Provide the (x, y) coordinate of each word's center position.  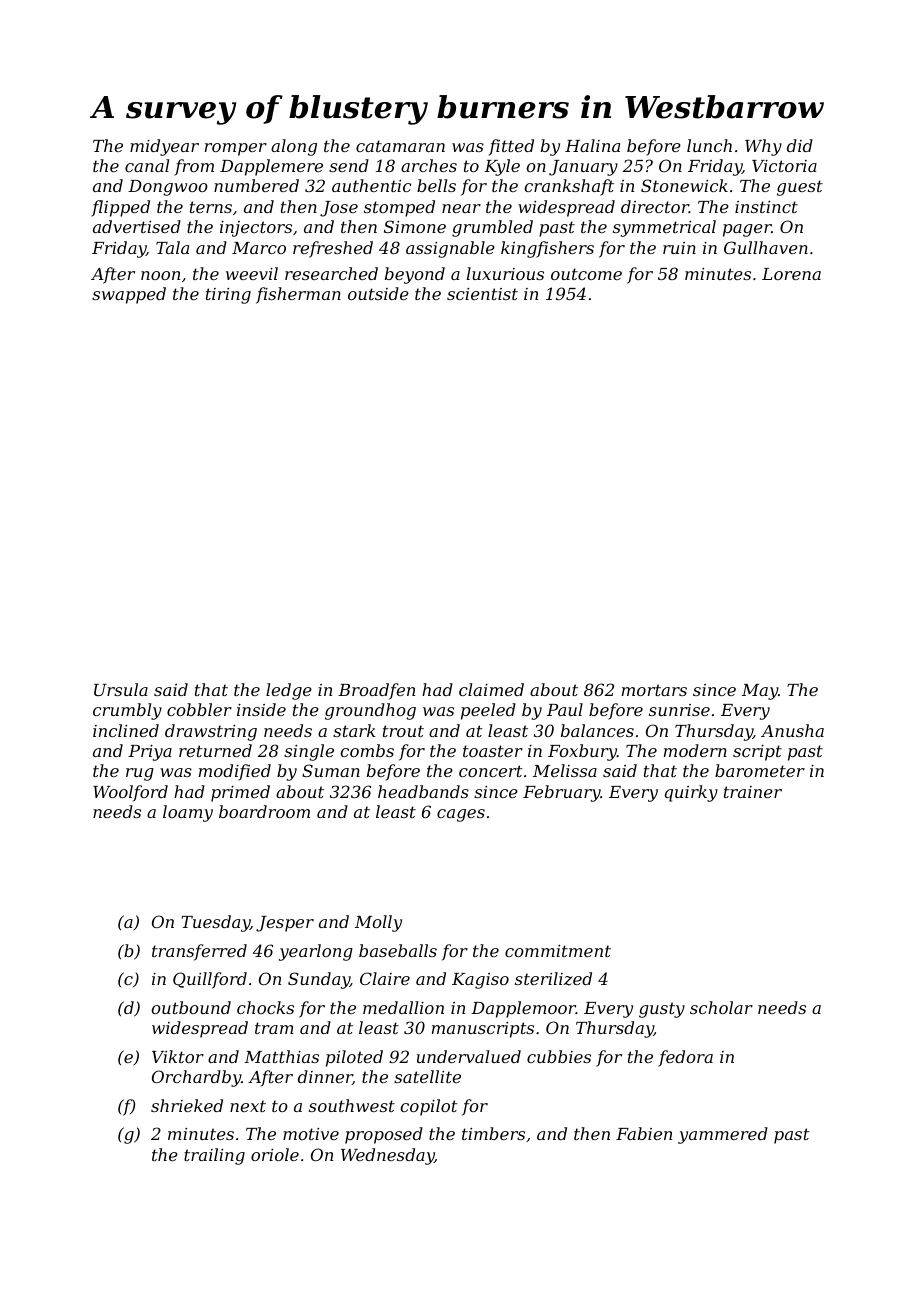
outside (378, 293)
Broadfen (376, 691)
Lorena (791, 274)
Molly (378, 923)
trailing (214, 1156)
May (760, 692)
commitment (558, 951)
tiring (228, 296)
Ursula (121, 689)
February (562, 793)
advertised (137, 226)
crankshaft (569, 187)
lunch (709, 145)
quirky (691, 793)
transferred (199, 952)
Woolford (130, 793)
